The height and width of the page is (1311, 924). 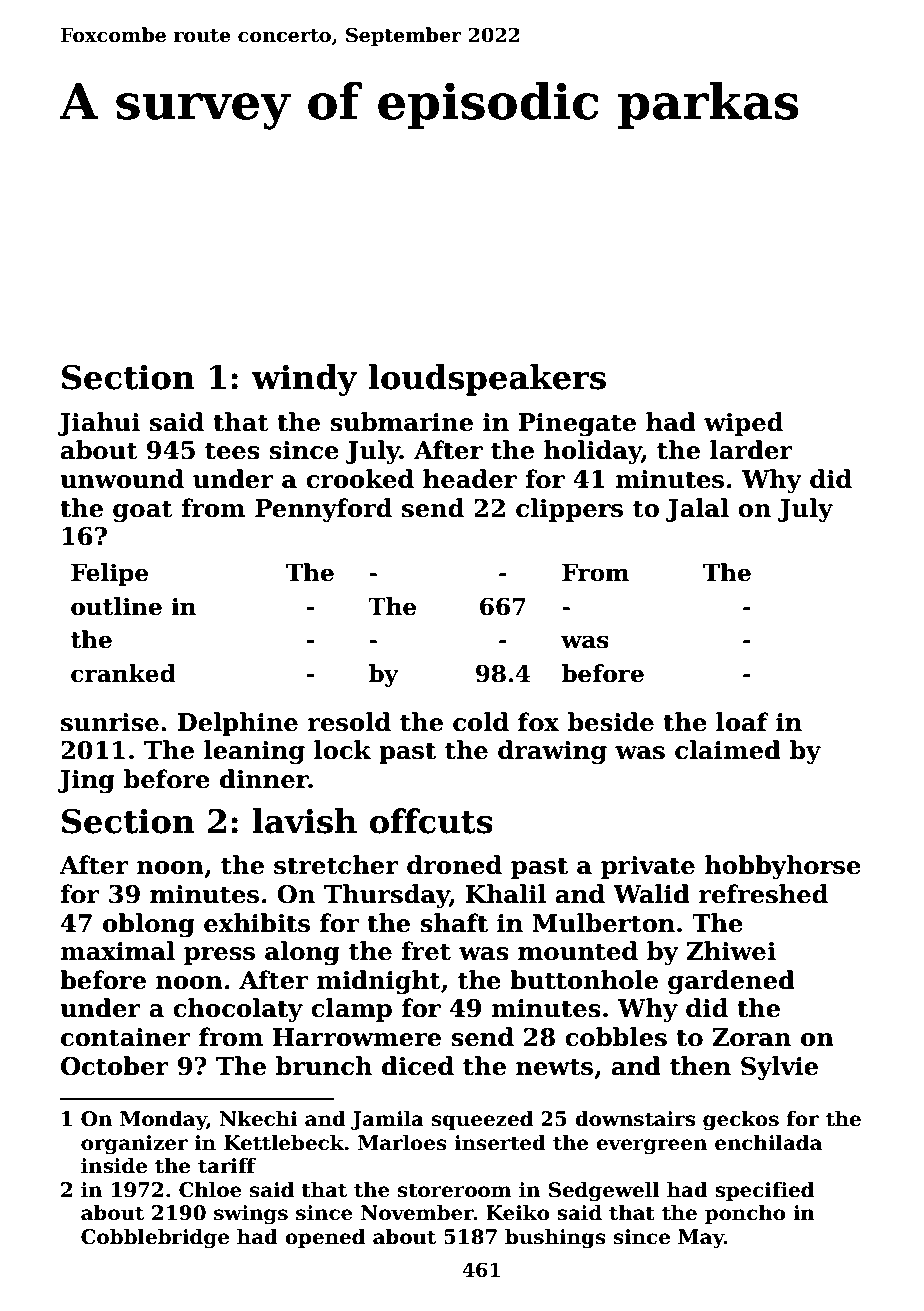 What do you see at coordinates (743, 424) in the page?
I see `wiped` at bounding box center [743, 424].
